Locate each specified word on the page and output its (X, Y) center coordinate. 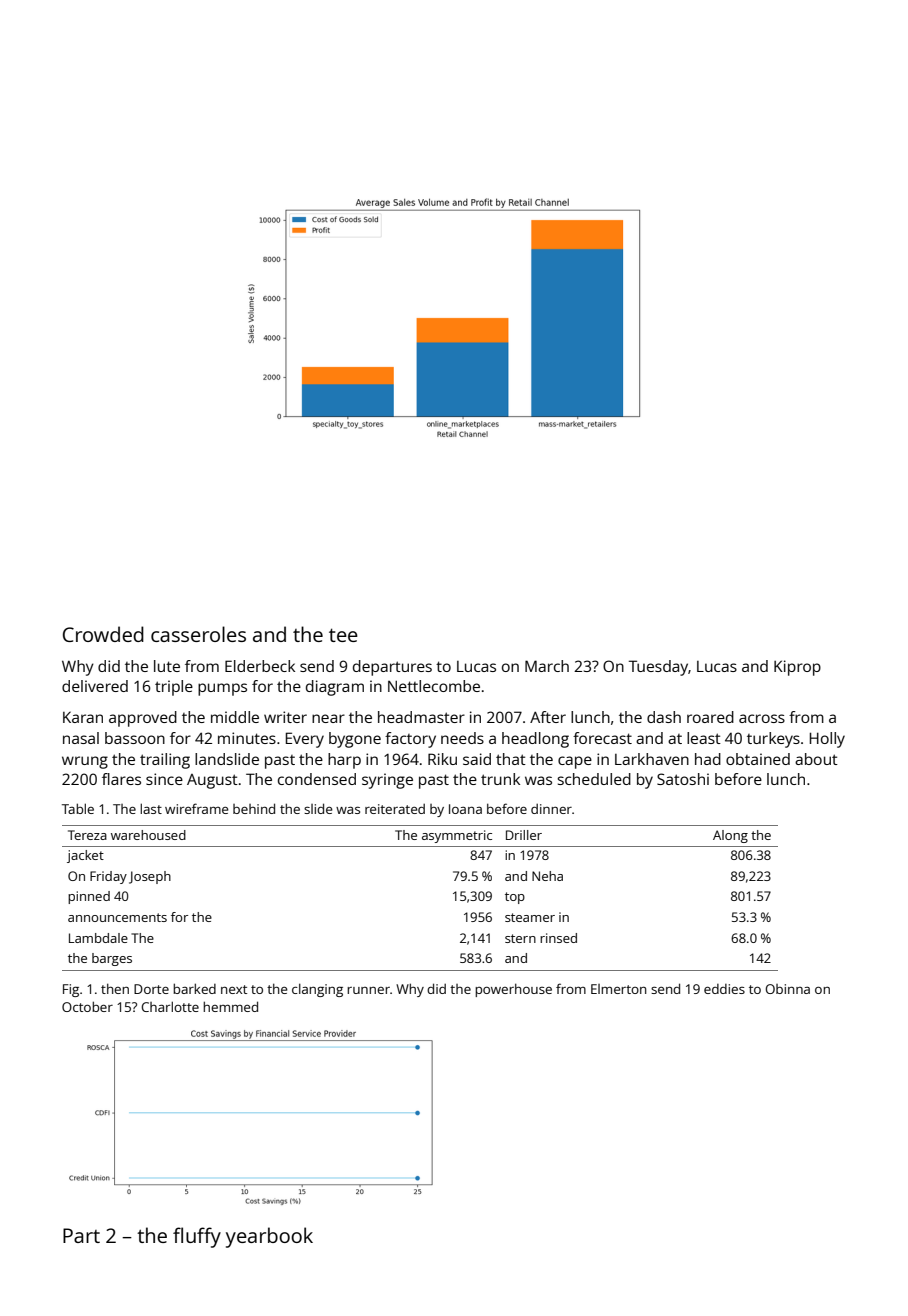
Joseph (150, 877)
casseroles (198, 634)
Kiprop (797, 668)
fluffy (197, 1237)
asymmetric (457, 836)
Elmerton (619, 989)
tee (343, 635)
